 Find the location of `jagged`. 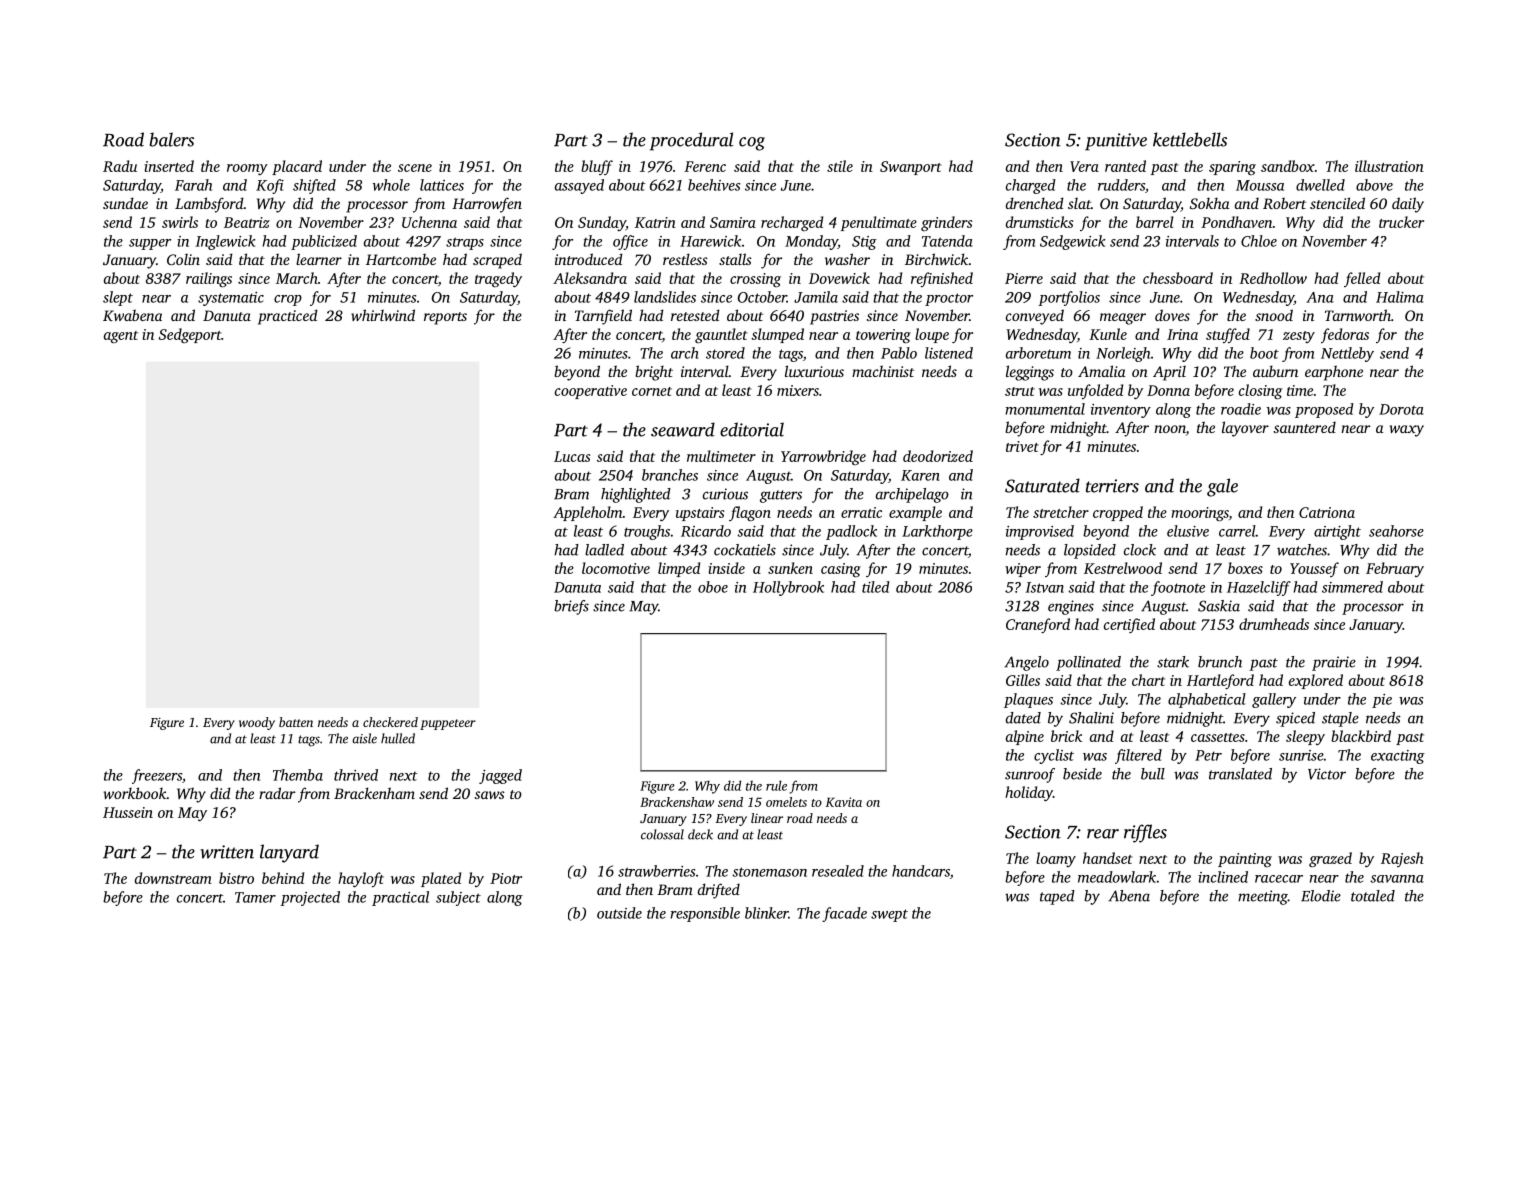

jagged is located at coordinates (500, 776).
